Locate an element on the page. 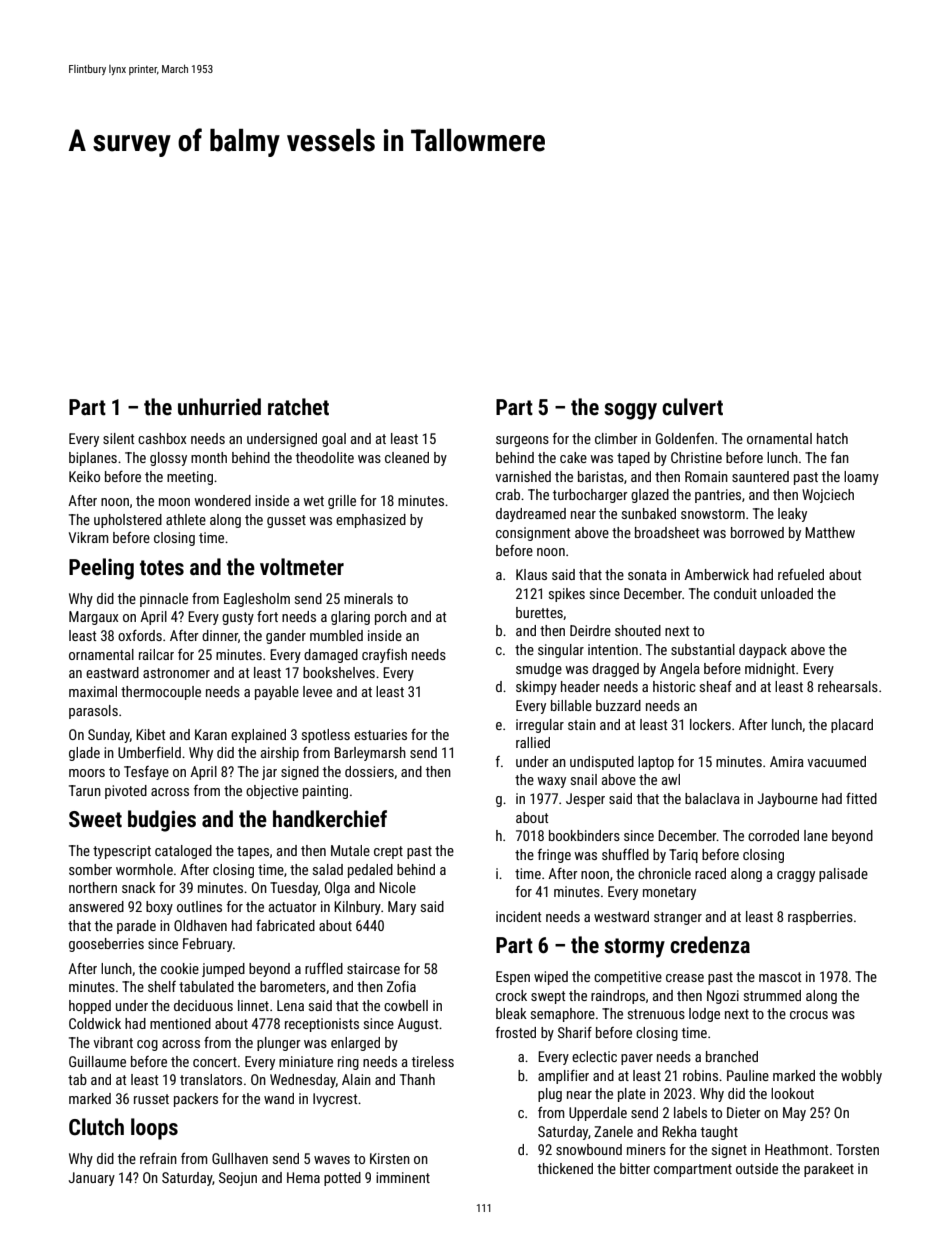  parade is located at coordinates (136, 927).
